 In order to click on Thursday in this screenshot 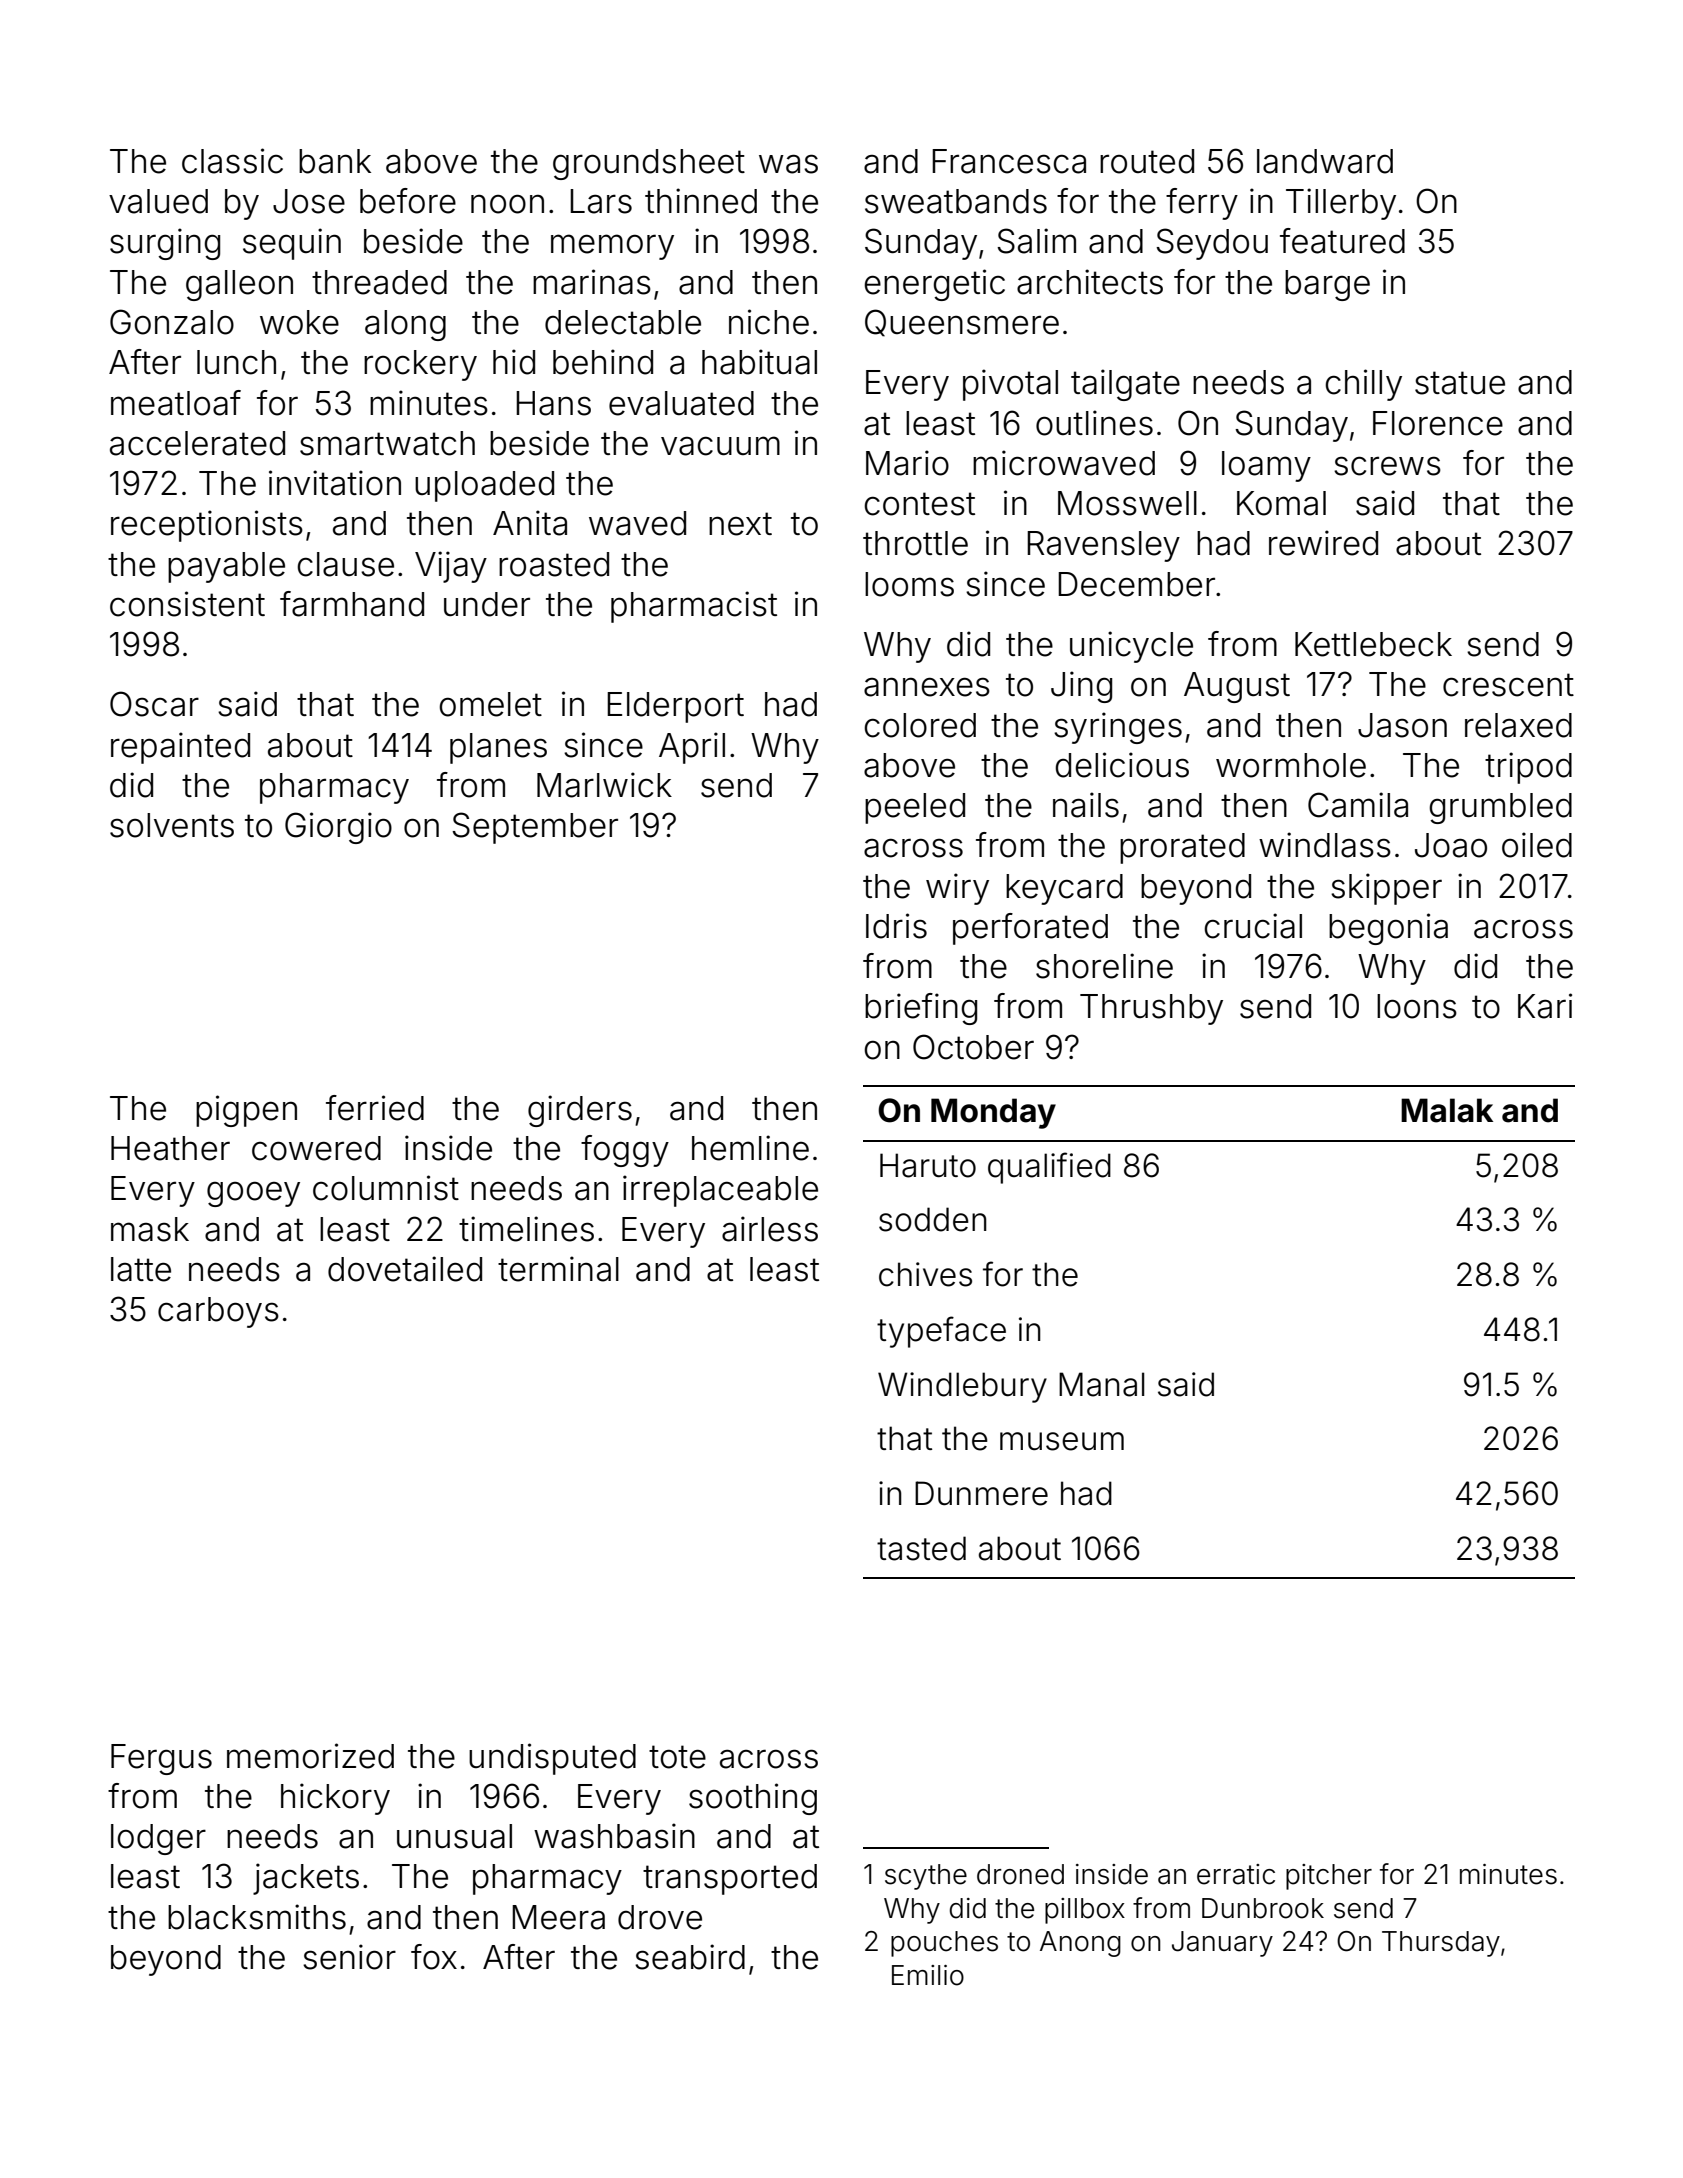, I will do `click(1441, 1944)`.
